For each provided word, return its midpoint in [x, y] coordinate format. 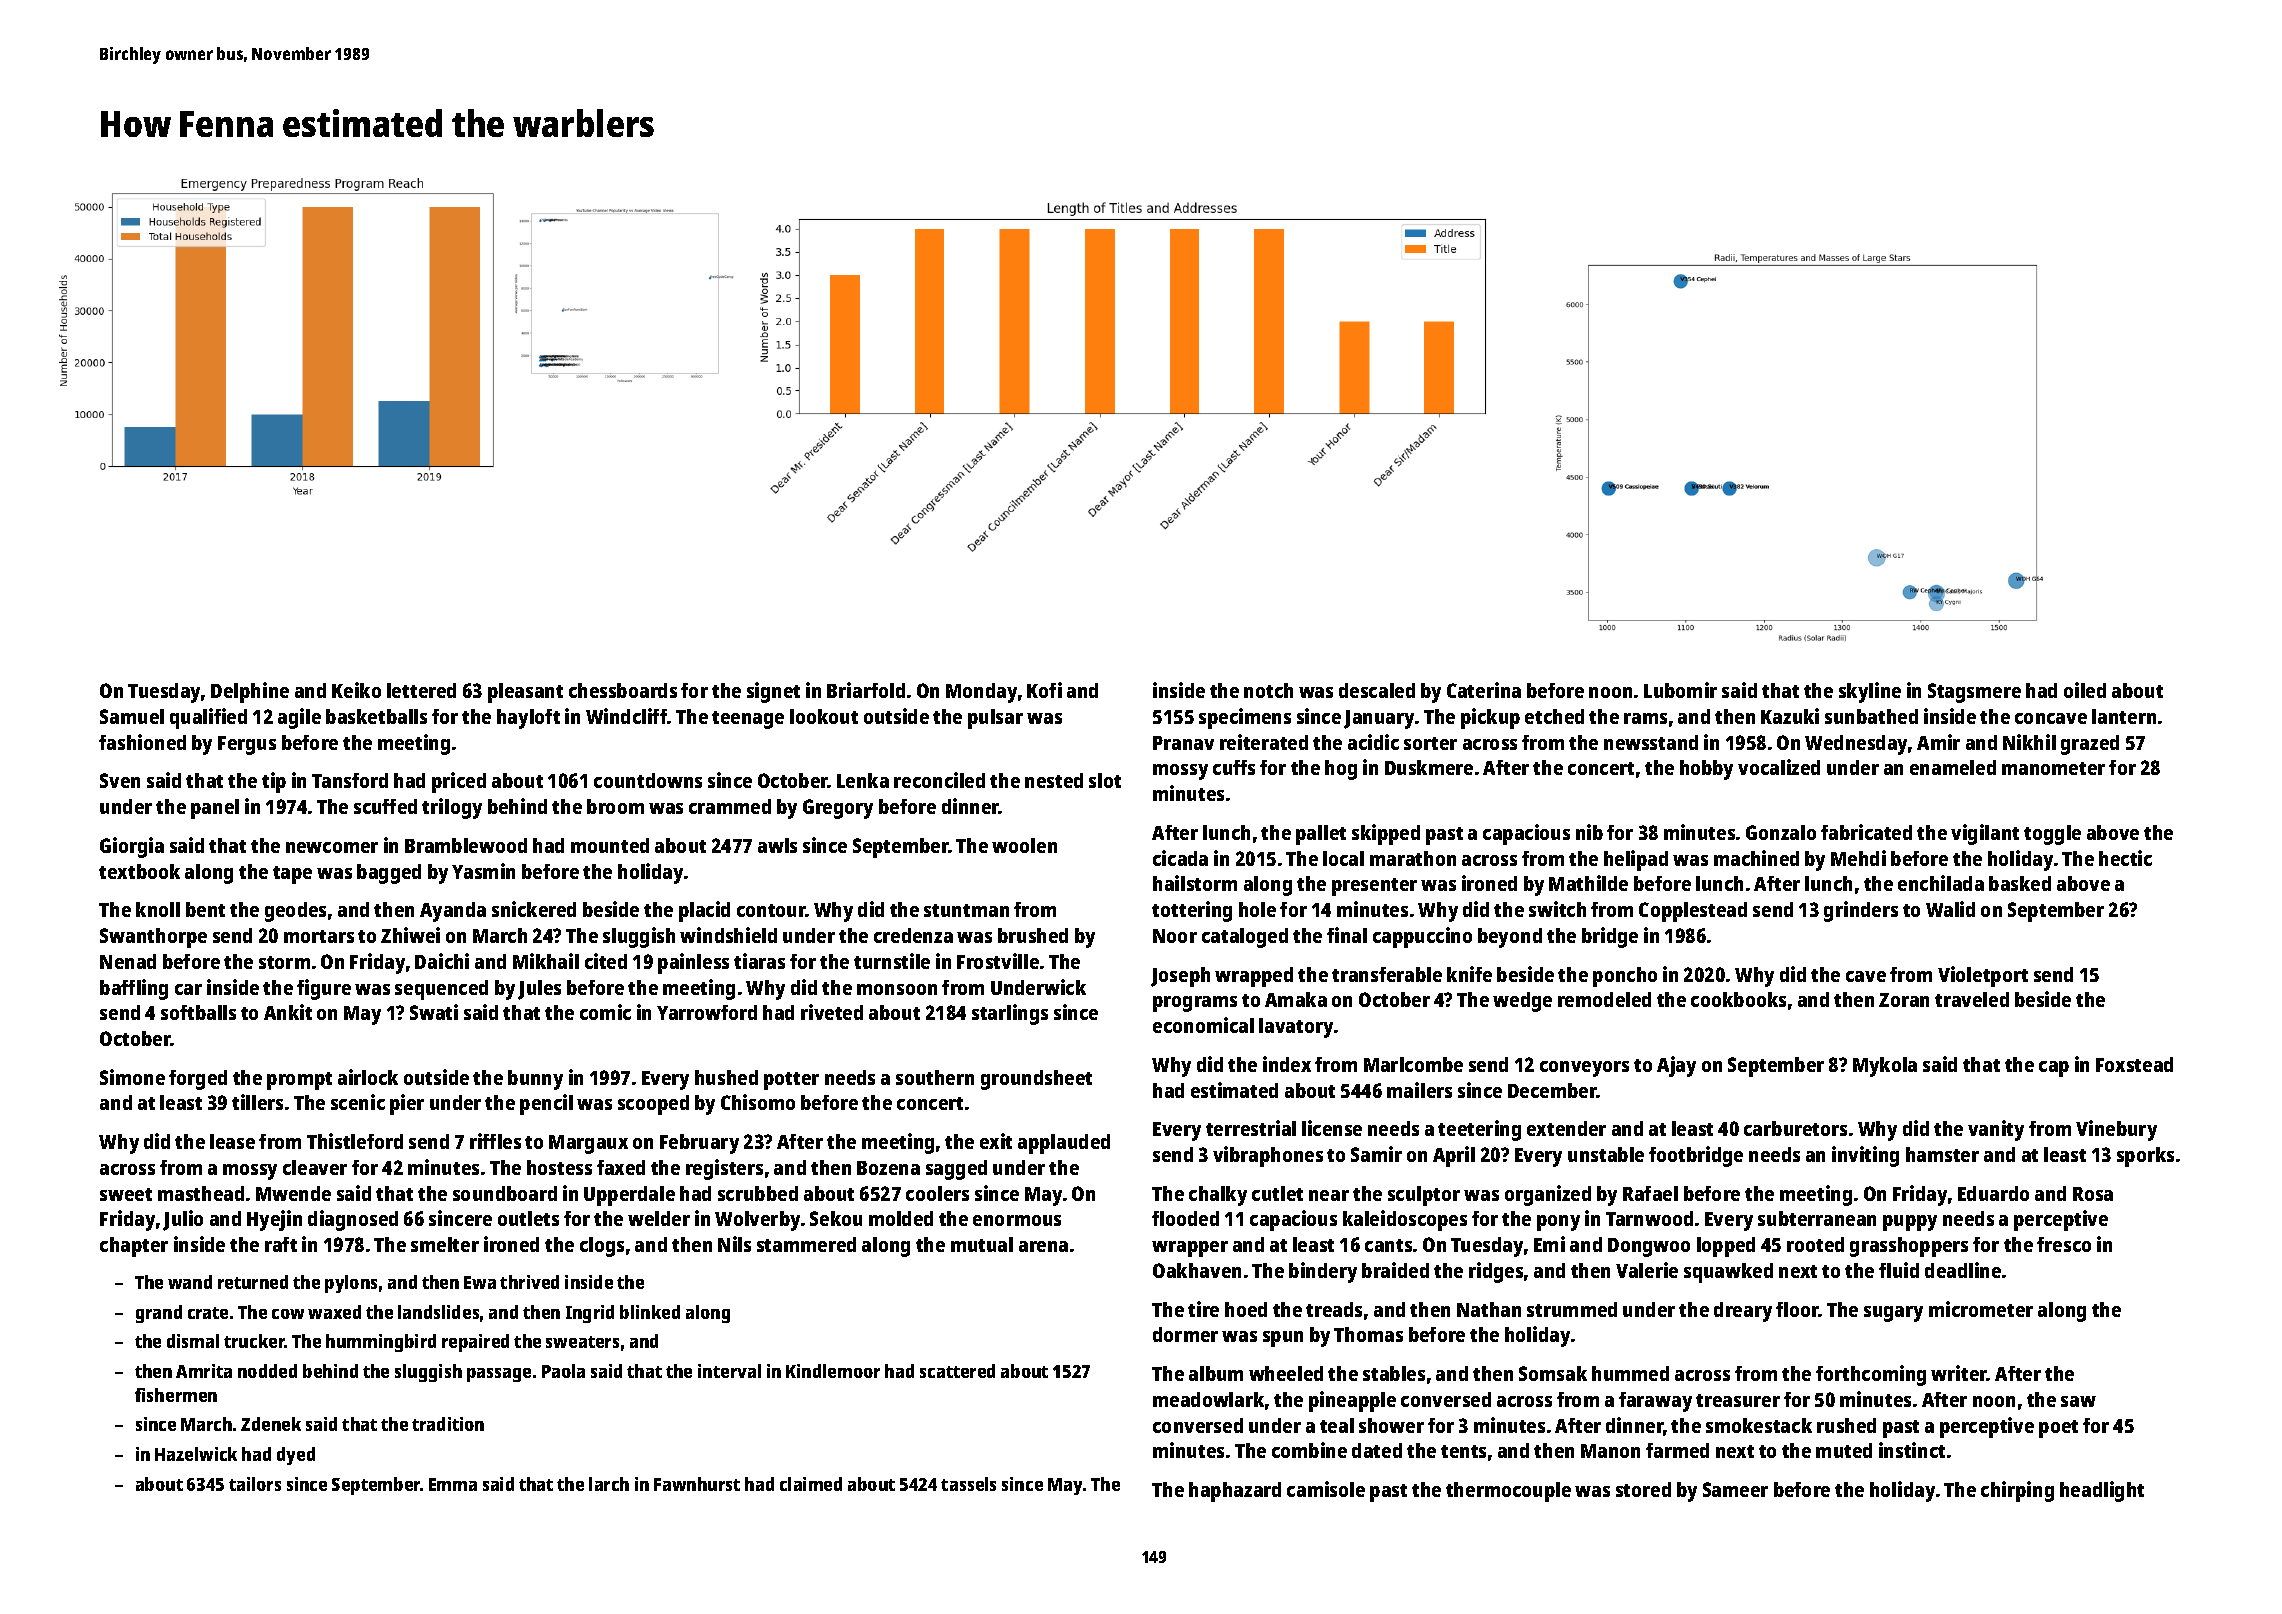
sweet [126, 1194]
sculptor [1424, 1196]
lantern [2124, 716]
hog [1341, 770]
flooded [1185, 1218]
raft [281, 1244]
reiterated [1264, 742]
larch [609, 1484]
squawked [1728, 1273]
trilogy [452, 808]
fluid [1899, 1270]
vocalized [1779, 767]
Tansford [350, 780]
